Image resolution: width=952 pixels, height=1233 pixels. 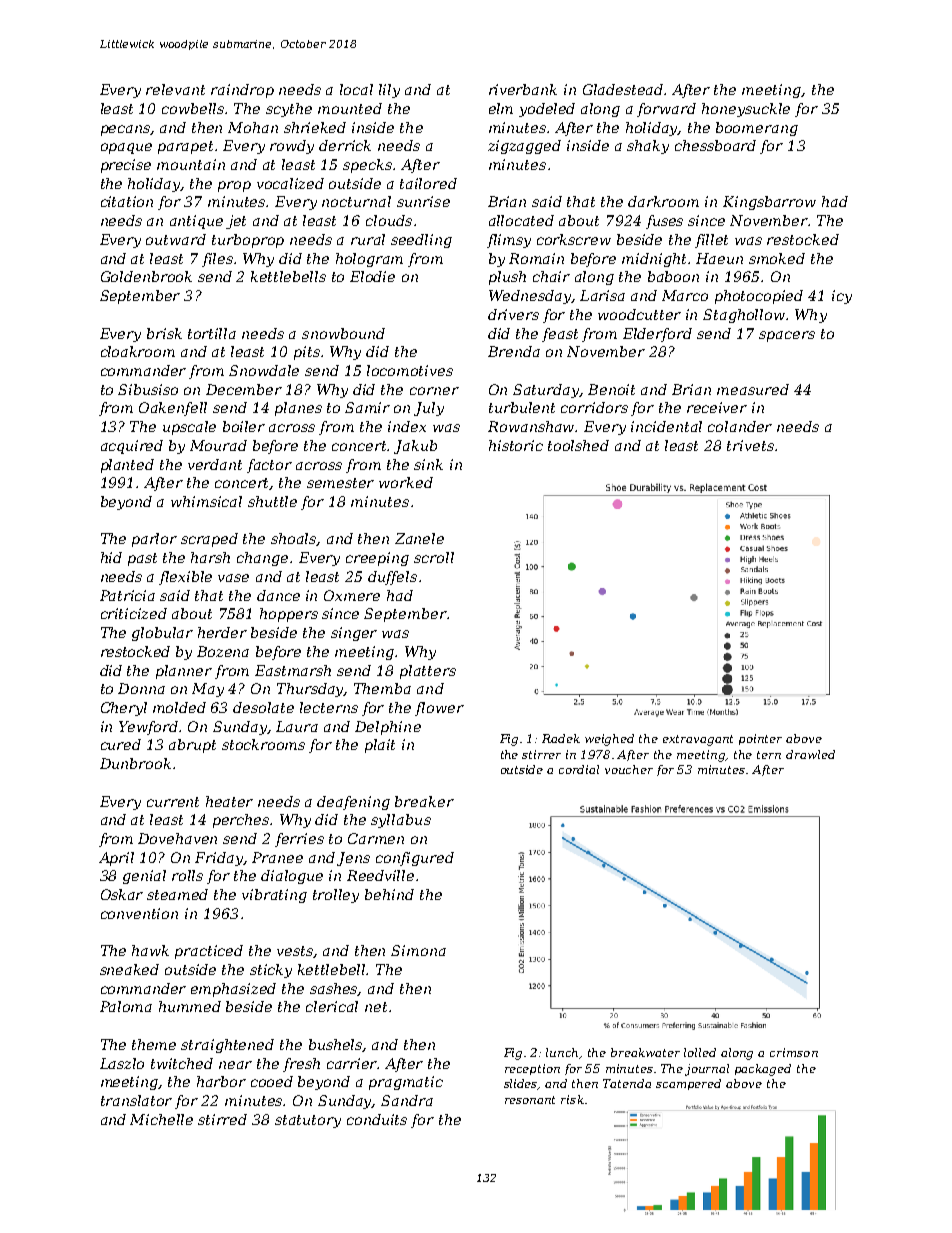 I want to click on trivets, so click(x=750, y=445).
